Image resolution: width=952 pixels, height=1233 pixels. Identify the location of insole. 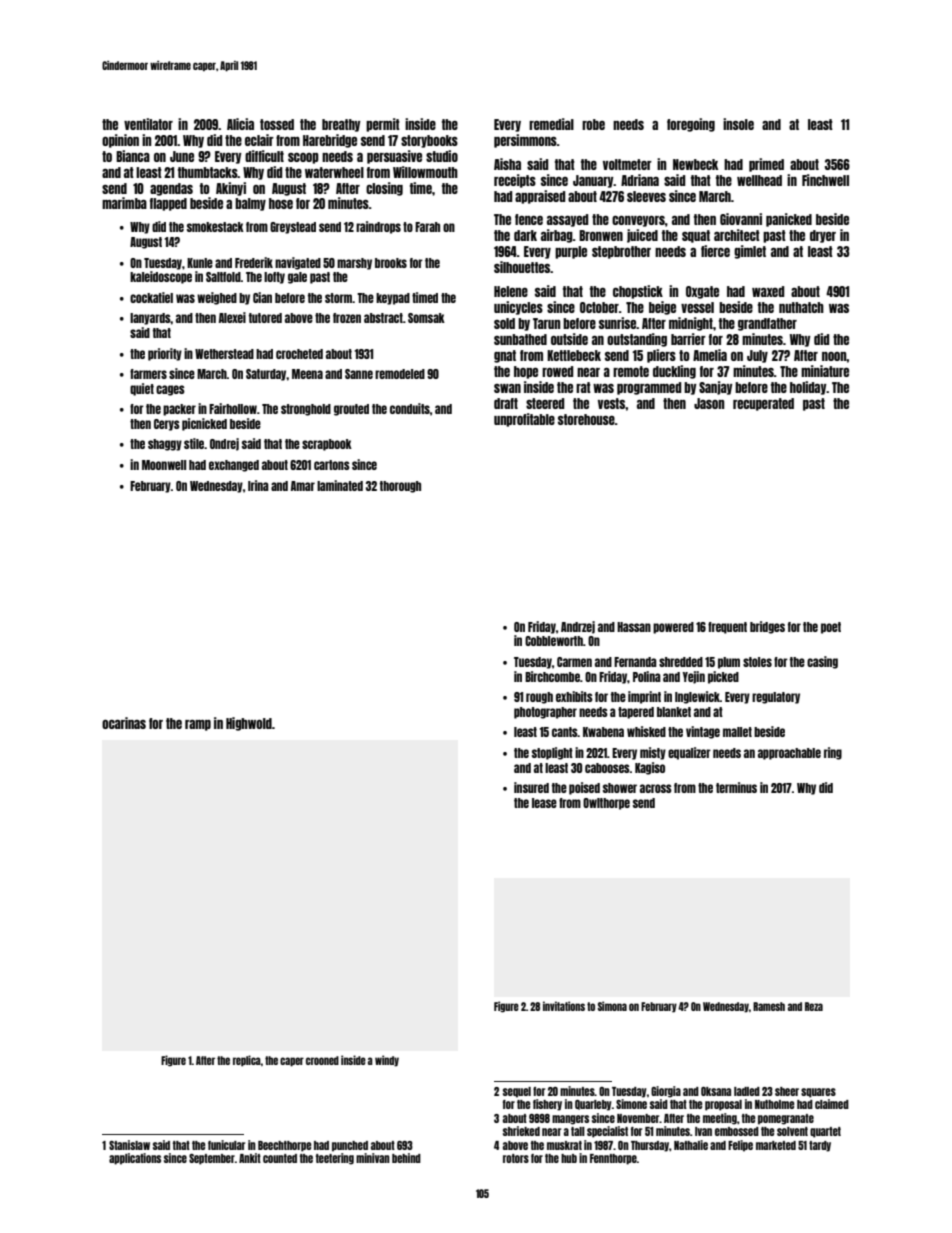
(738, 124).
